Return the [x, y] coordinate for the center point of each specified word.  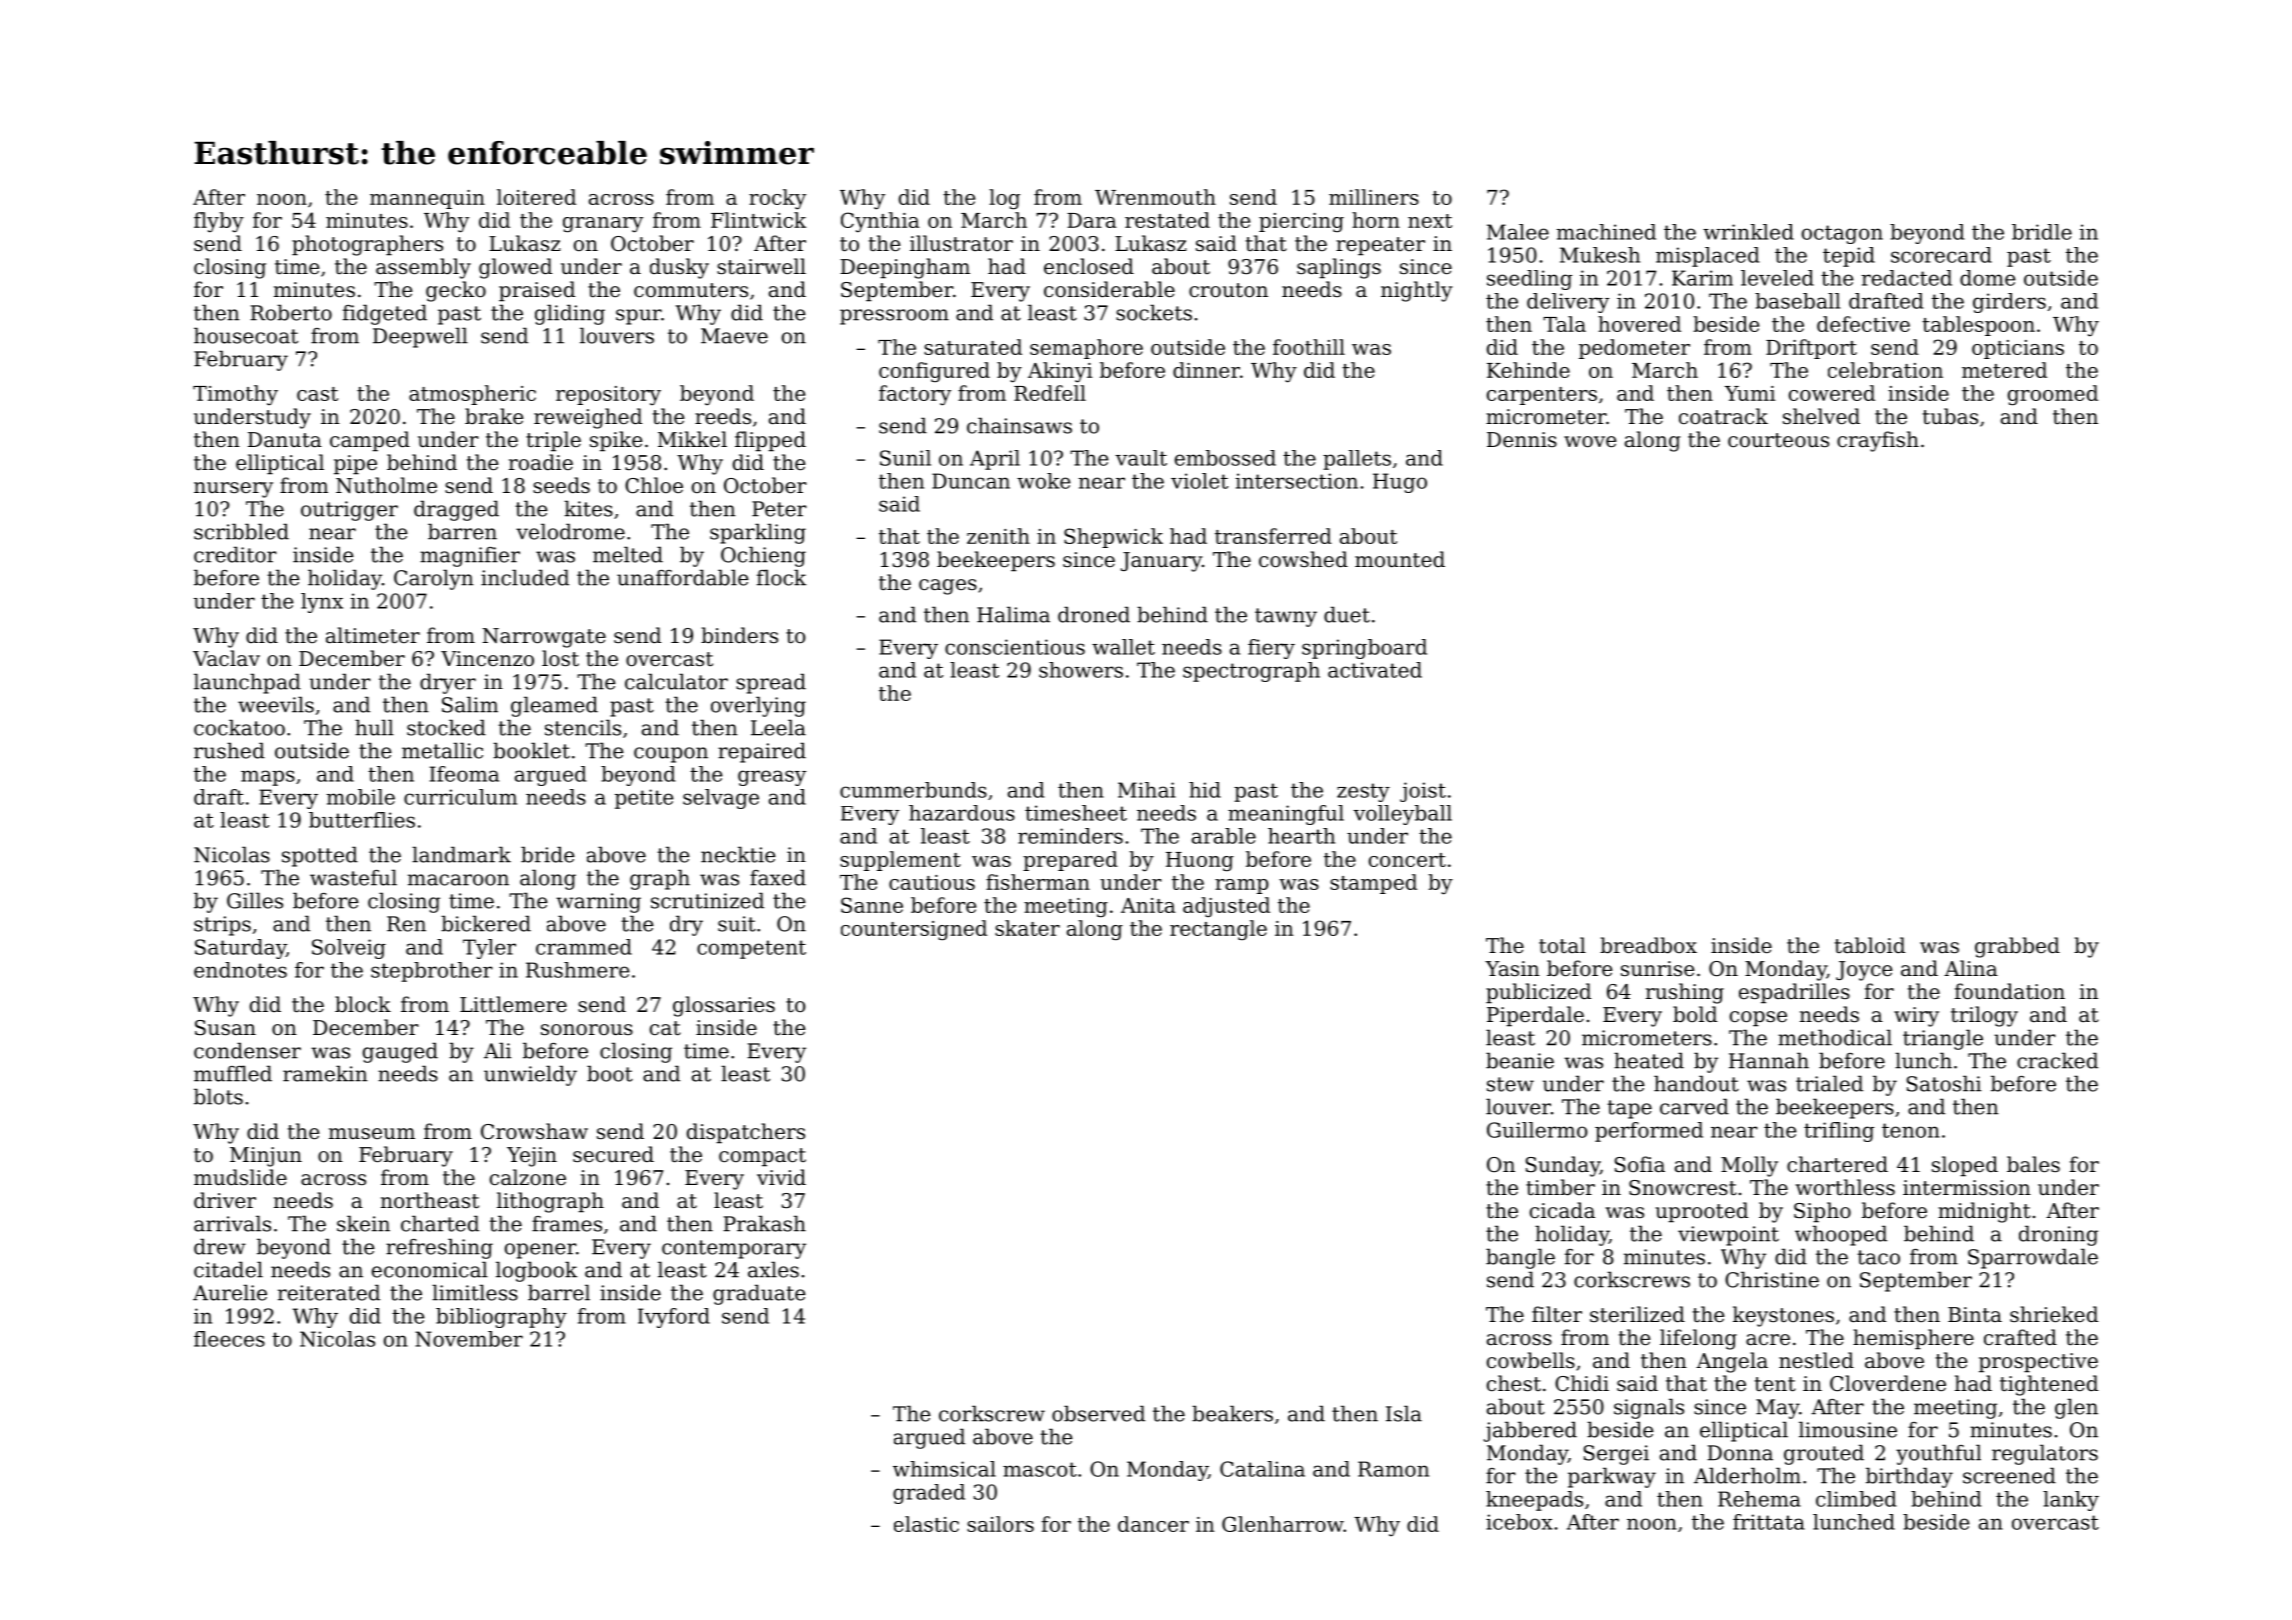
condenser [247, 1050]
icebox [1519, 1522]
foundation [2009, 991]
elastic [926, 1524]
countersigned [914, 930]
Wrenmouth [1155, 197]
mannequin [427, 199]
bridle [2042, 232]
